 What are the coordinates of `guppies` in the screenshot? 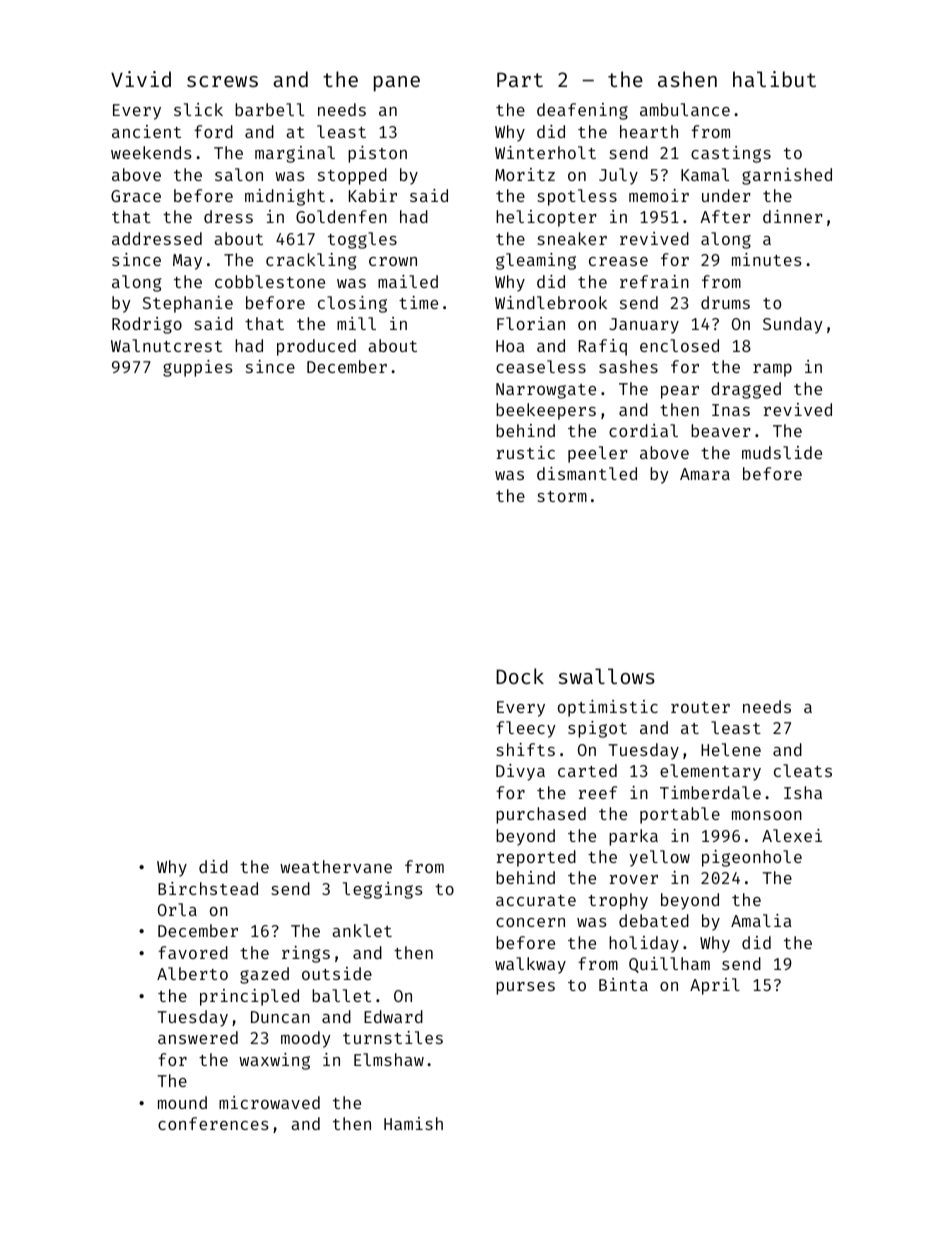 It's located at (198, 368).
